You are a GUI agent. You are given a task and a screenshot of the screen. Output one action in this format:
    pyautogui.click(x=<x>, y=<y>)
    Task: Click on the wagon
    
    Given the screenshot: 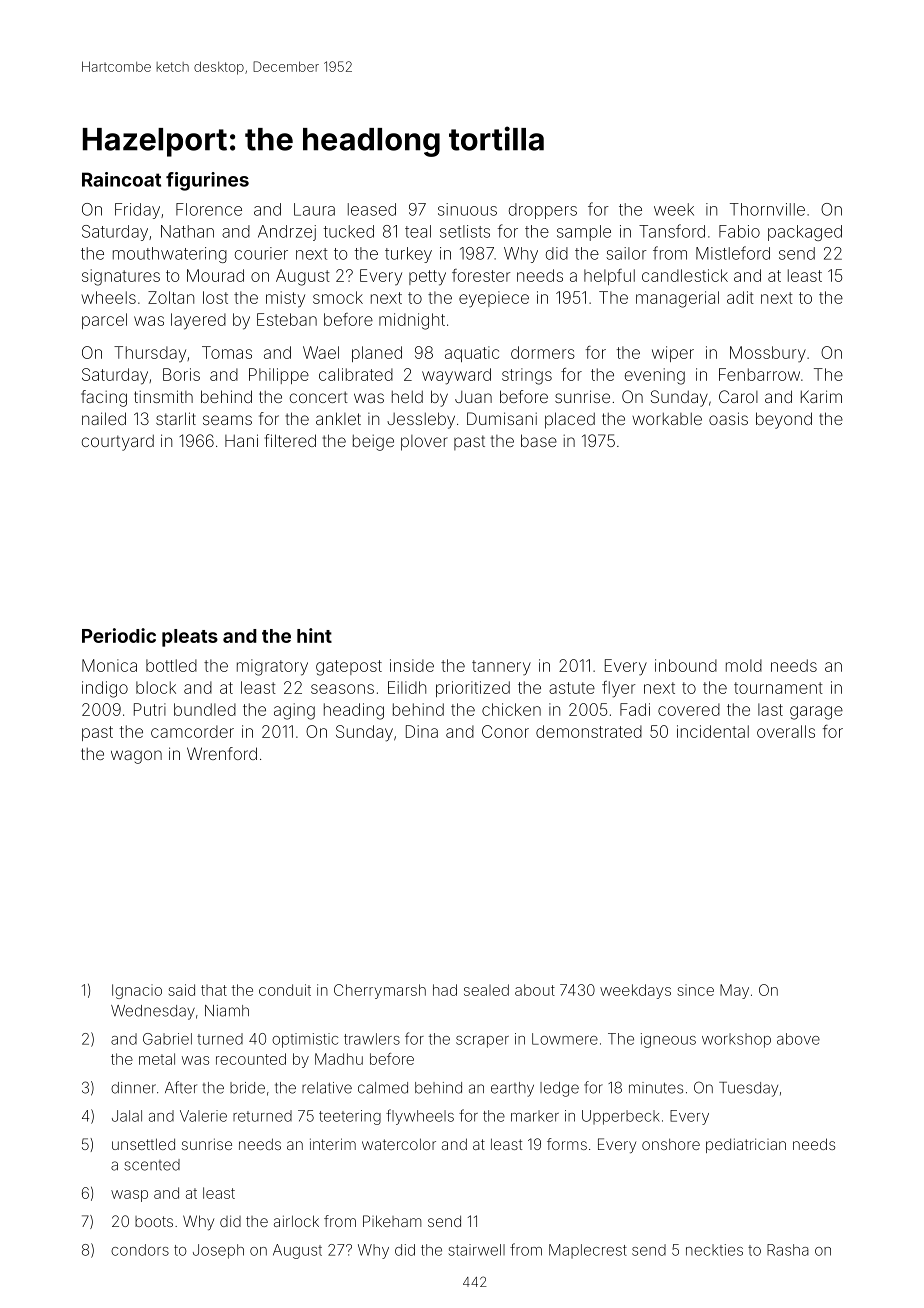 What is the action you would take?
    pyautogui.click(x=136, y=757)
